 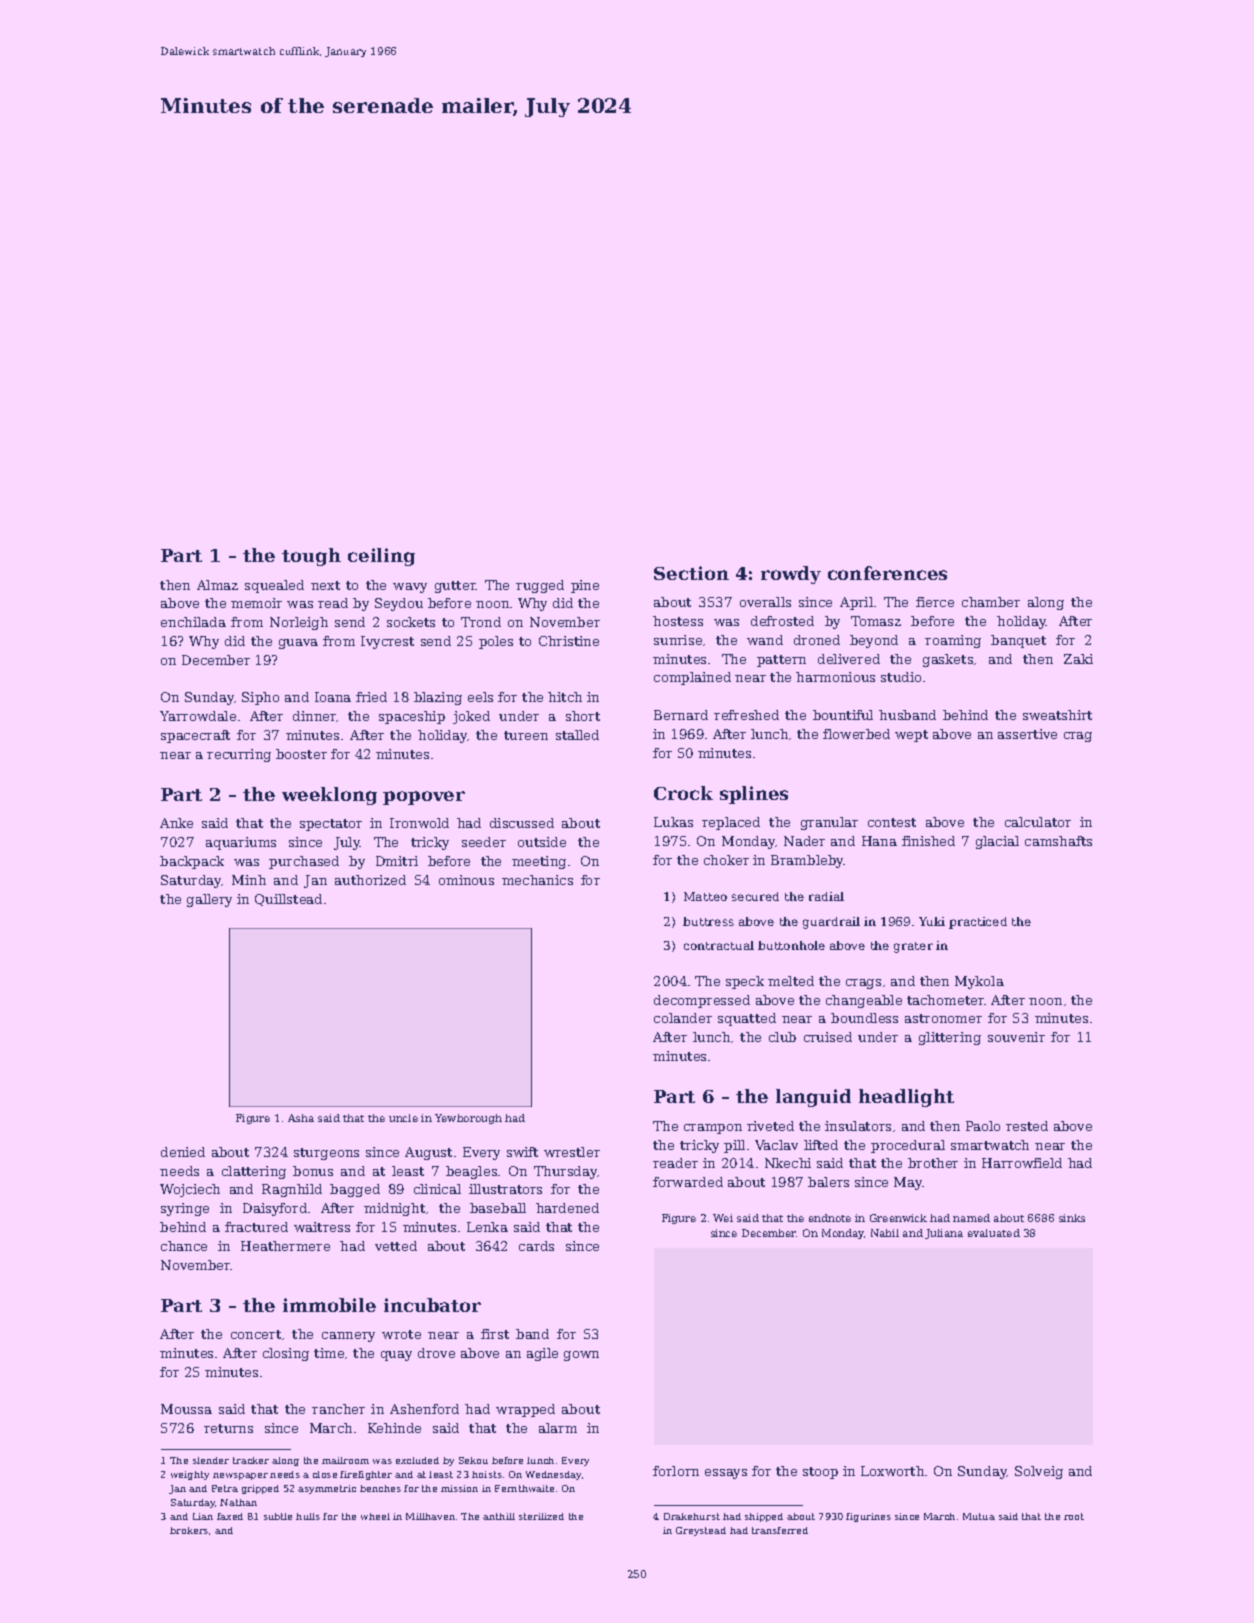 What do you see at coordinates (856, 603) in the document?
I see `April` at bounding box center [856, 603].
